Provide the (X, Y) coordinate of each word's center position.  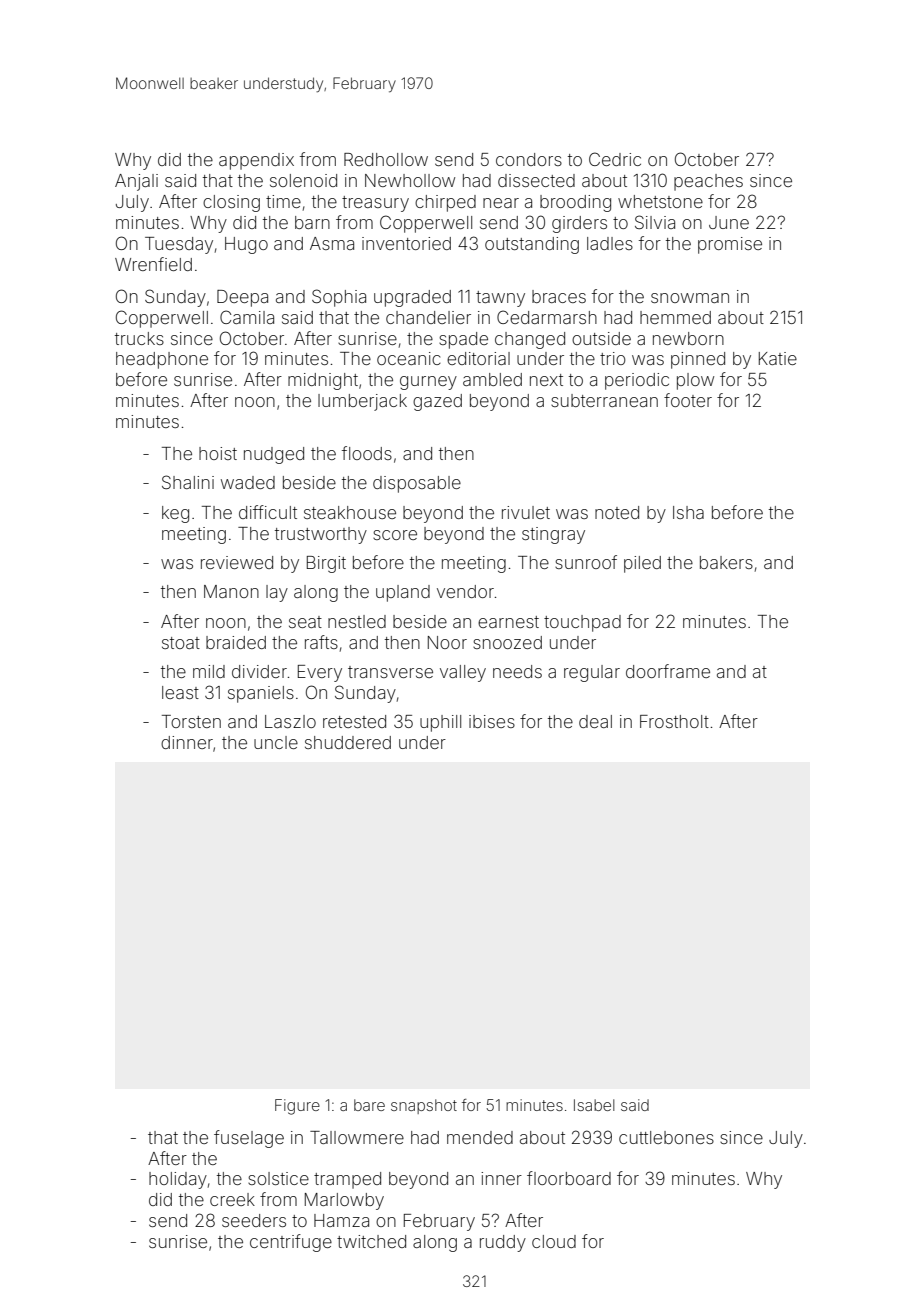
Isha (688, 512)
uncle (276, 742)
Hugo (246, 245)
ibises (492, 721)
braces (559, 296)
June (729, 222)
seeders (254, 1220)
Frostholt (674, 721)
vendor (465, 591)
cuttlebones (666, 1137)
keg (175, 514)
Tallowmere (357, 1137)
